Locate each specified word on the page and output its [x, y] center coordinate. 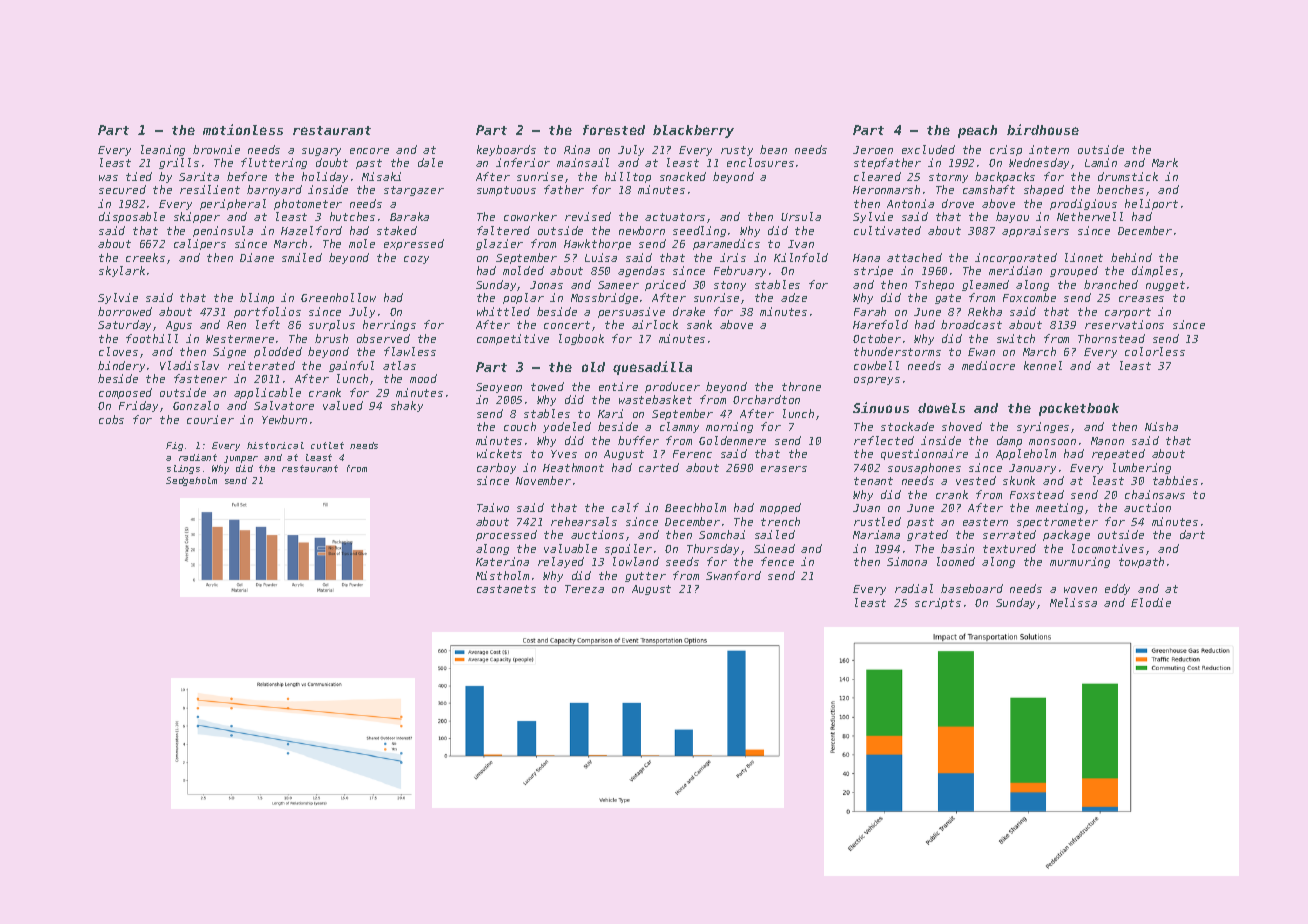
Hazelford [311, 230]
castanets [506, 589]
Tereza [584, 589]
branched [1111, 284]
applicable [267, 393]
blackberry [693, 131]
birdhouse [1043, 129]
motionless [243, 129]
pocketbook [1079, 409]
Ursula [801, 216]
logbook [581, 339]
